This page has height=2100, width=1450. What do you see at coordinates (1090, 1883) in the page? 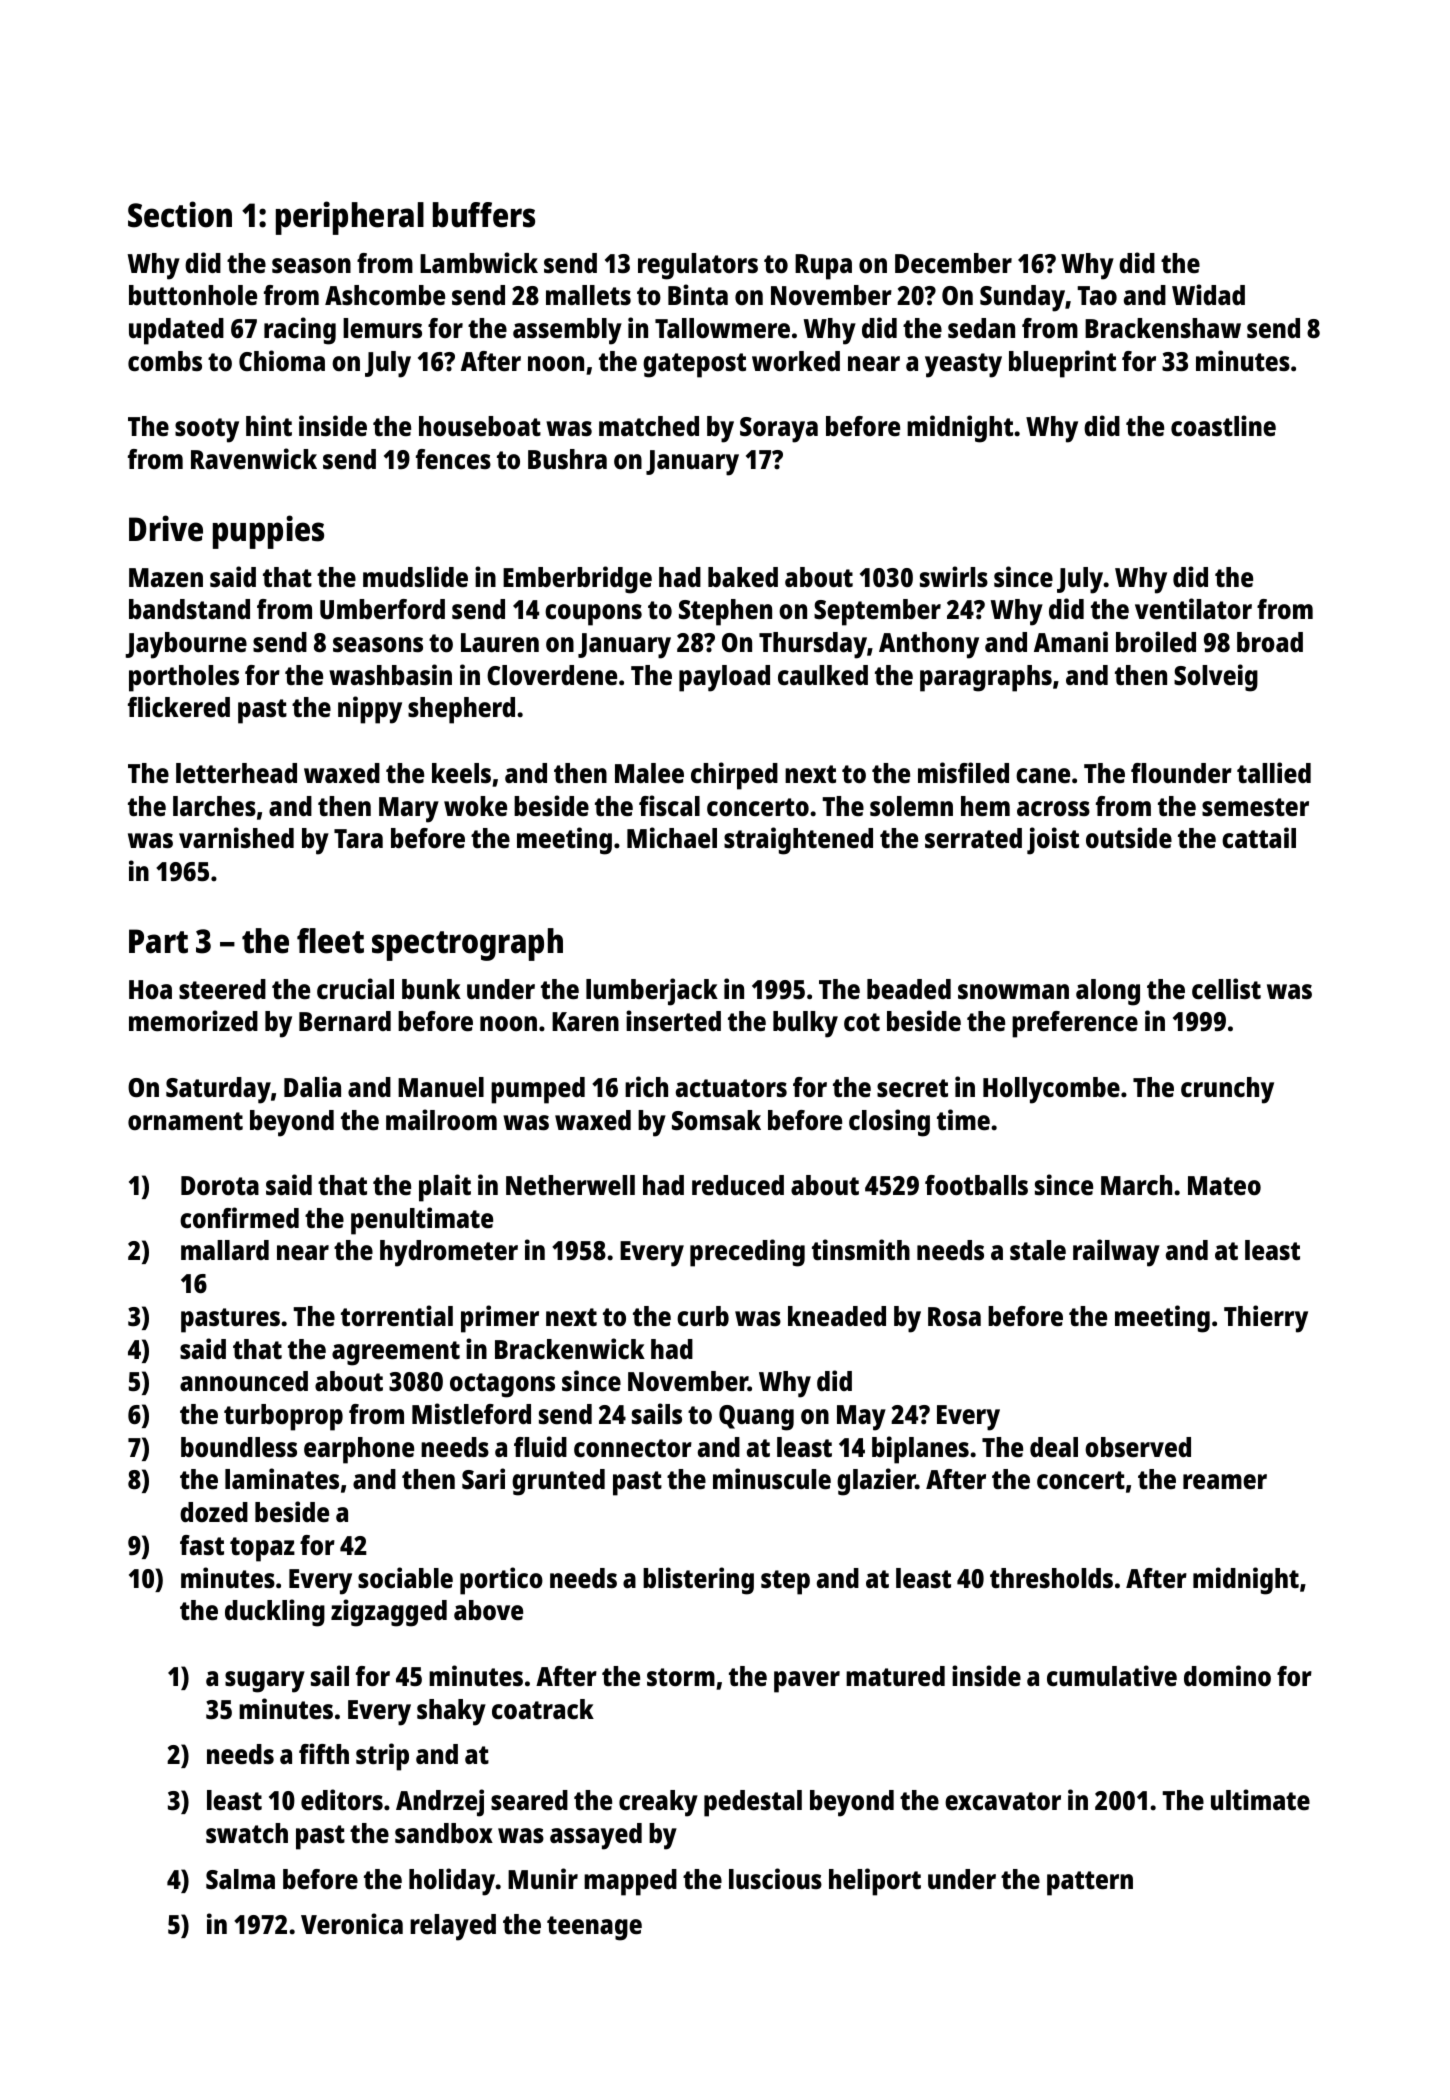
I see `pattern` at bounding box center [1090, 1883].
